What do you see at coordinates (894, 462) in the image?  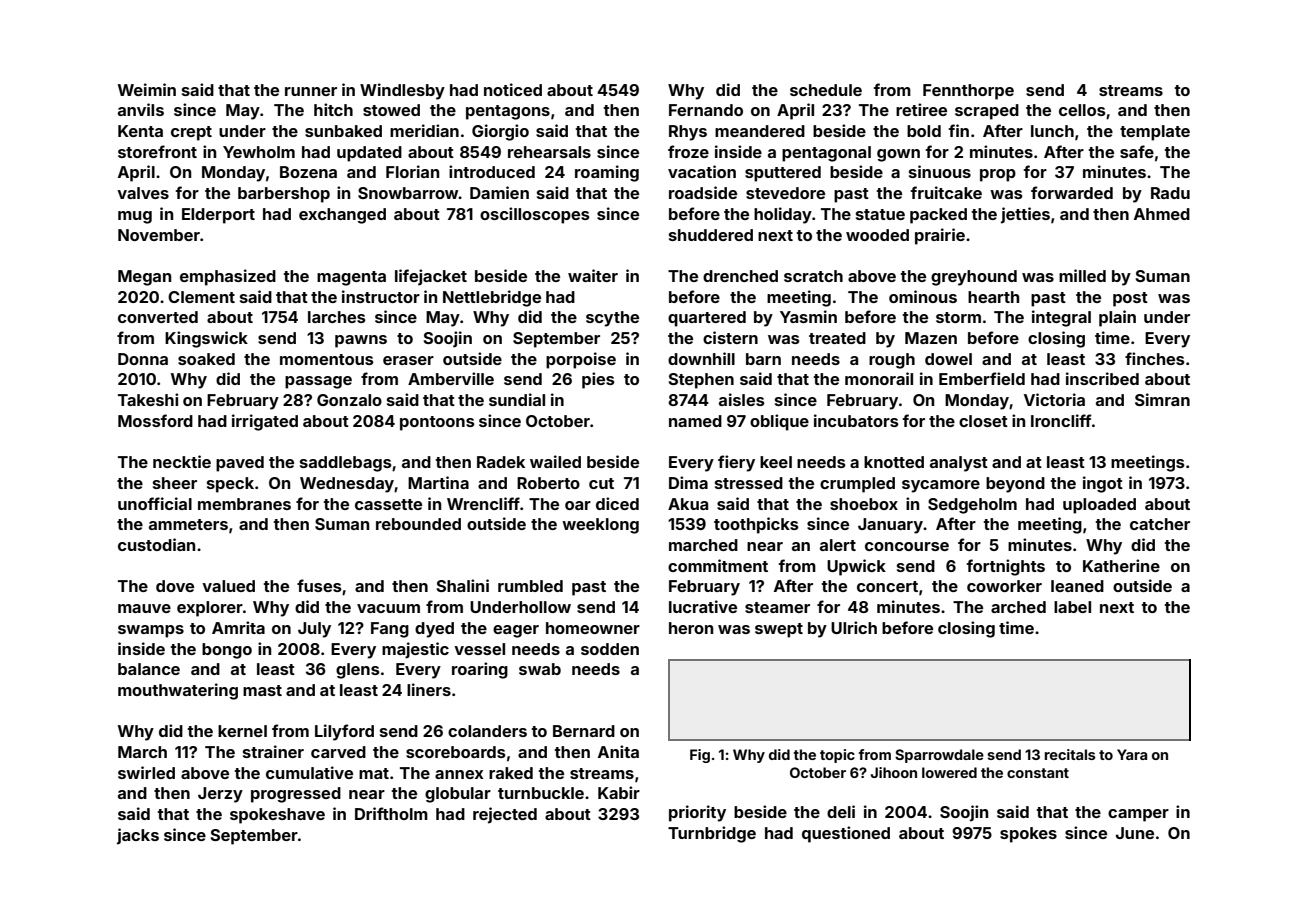 I see `knotted` at bounding box center [894, 462].
